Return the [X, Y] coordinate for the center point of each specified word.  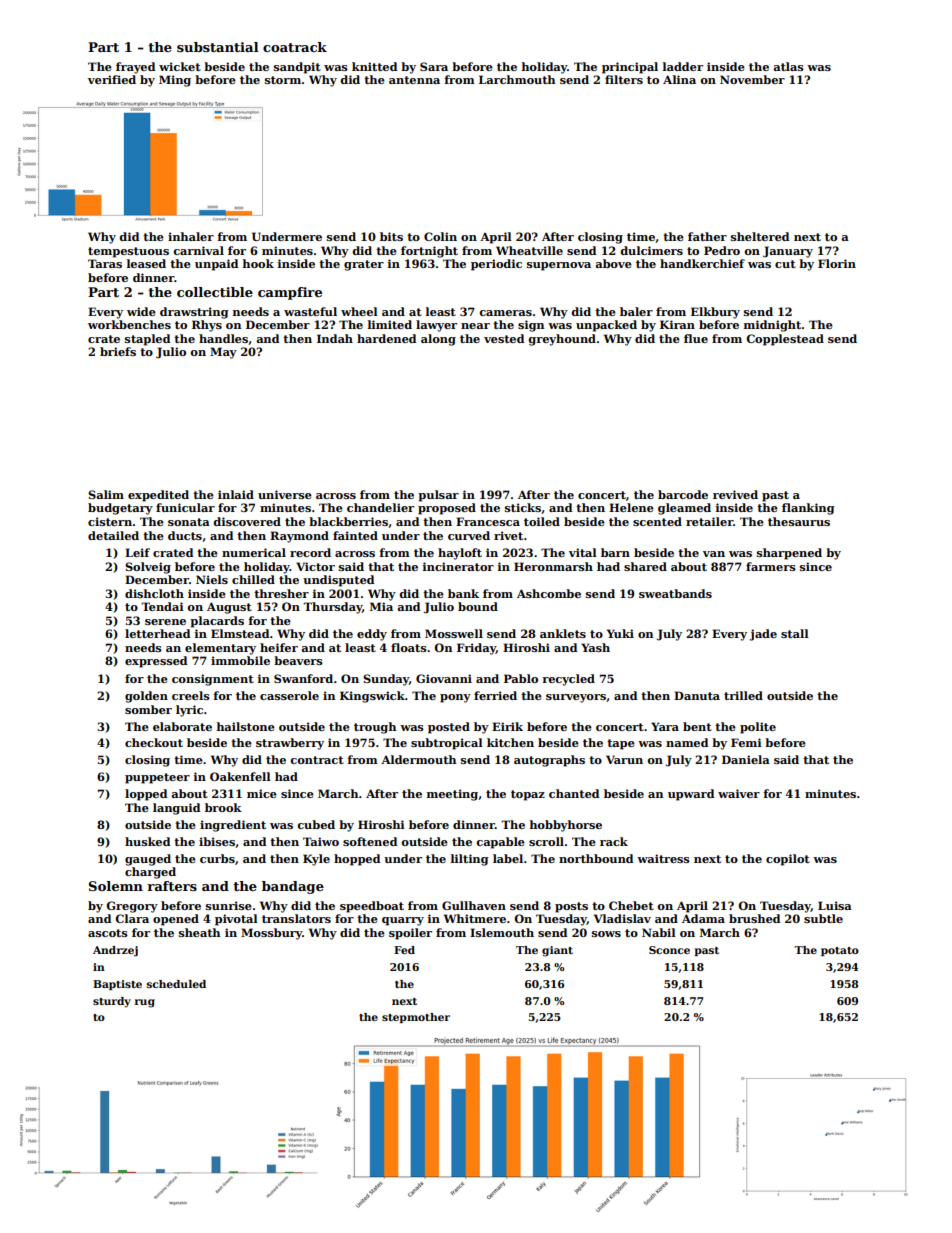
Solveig [148, 568]
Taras [105, 263]
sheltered [760, 236]
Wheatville [529, 250]
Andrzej [115, 951]
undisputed [338, 581]
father [707, 236]
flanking [808, 509]
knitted [374, 66]
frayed [135, 68]
